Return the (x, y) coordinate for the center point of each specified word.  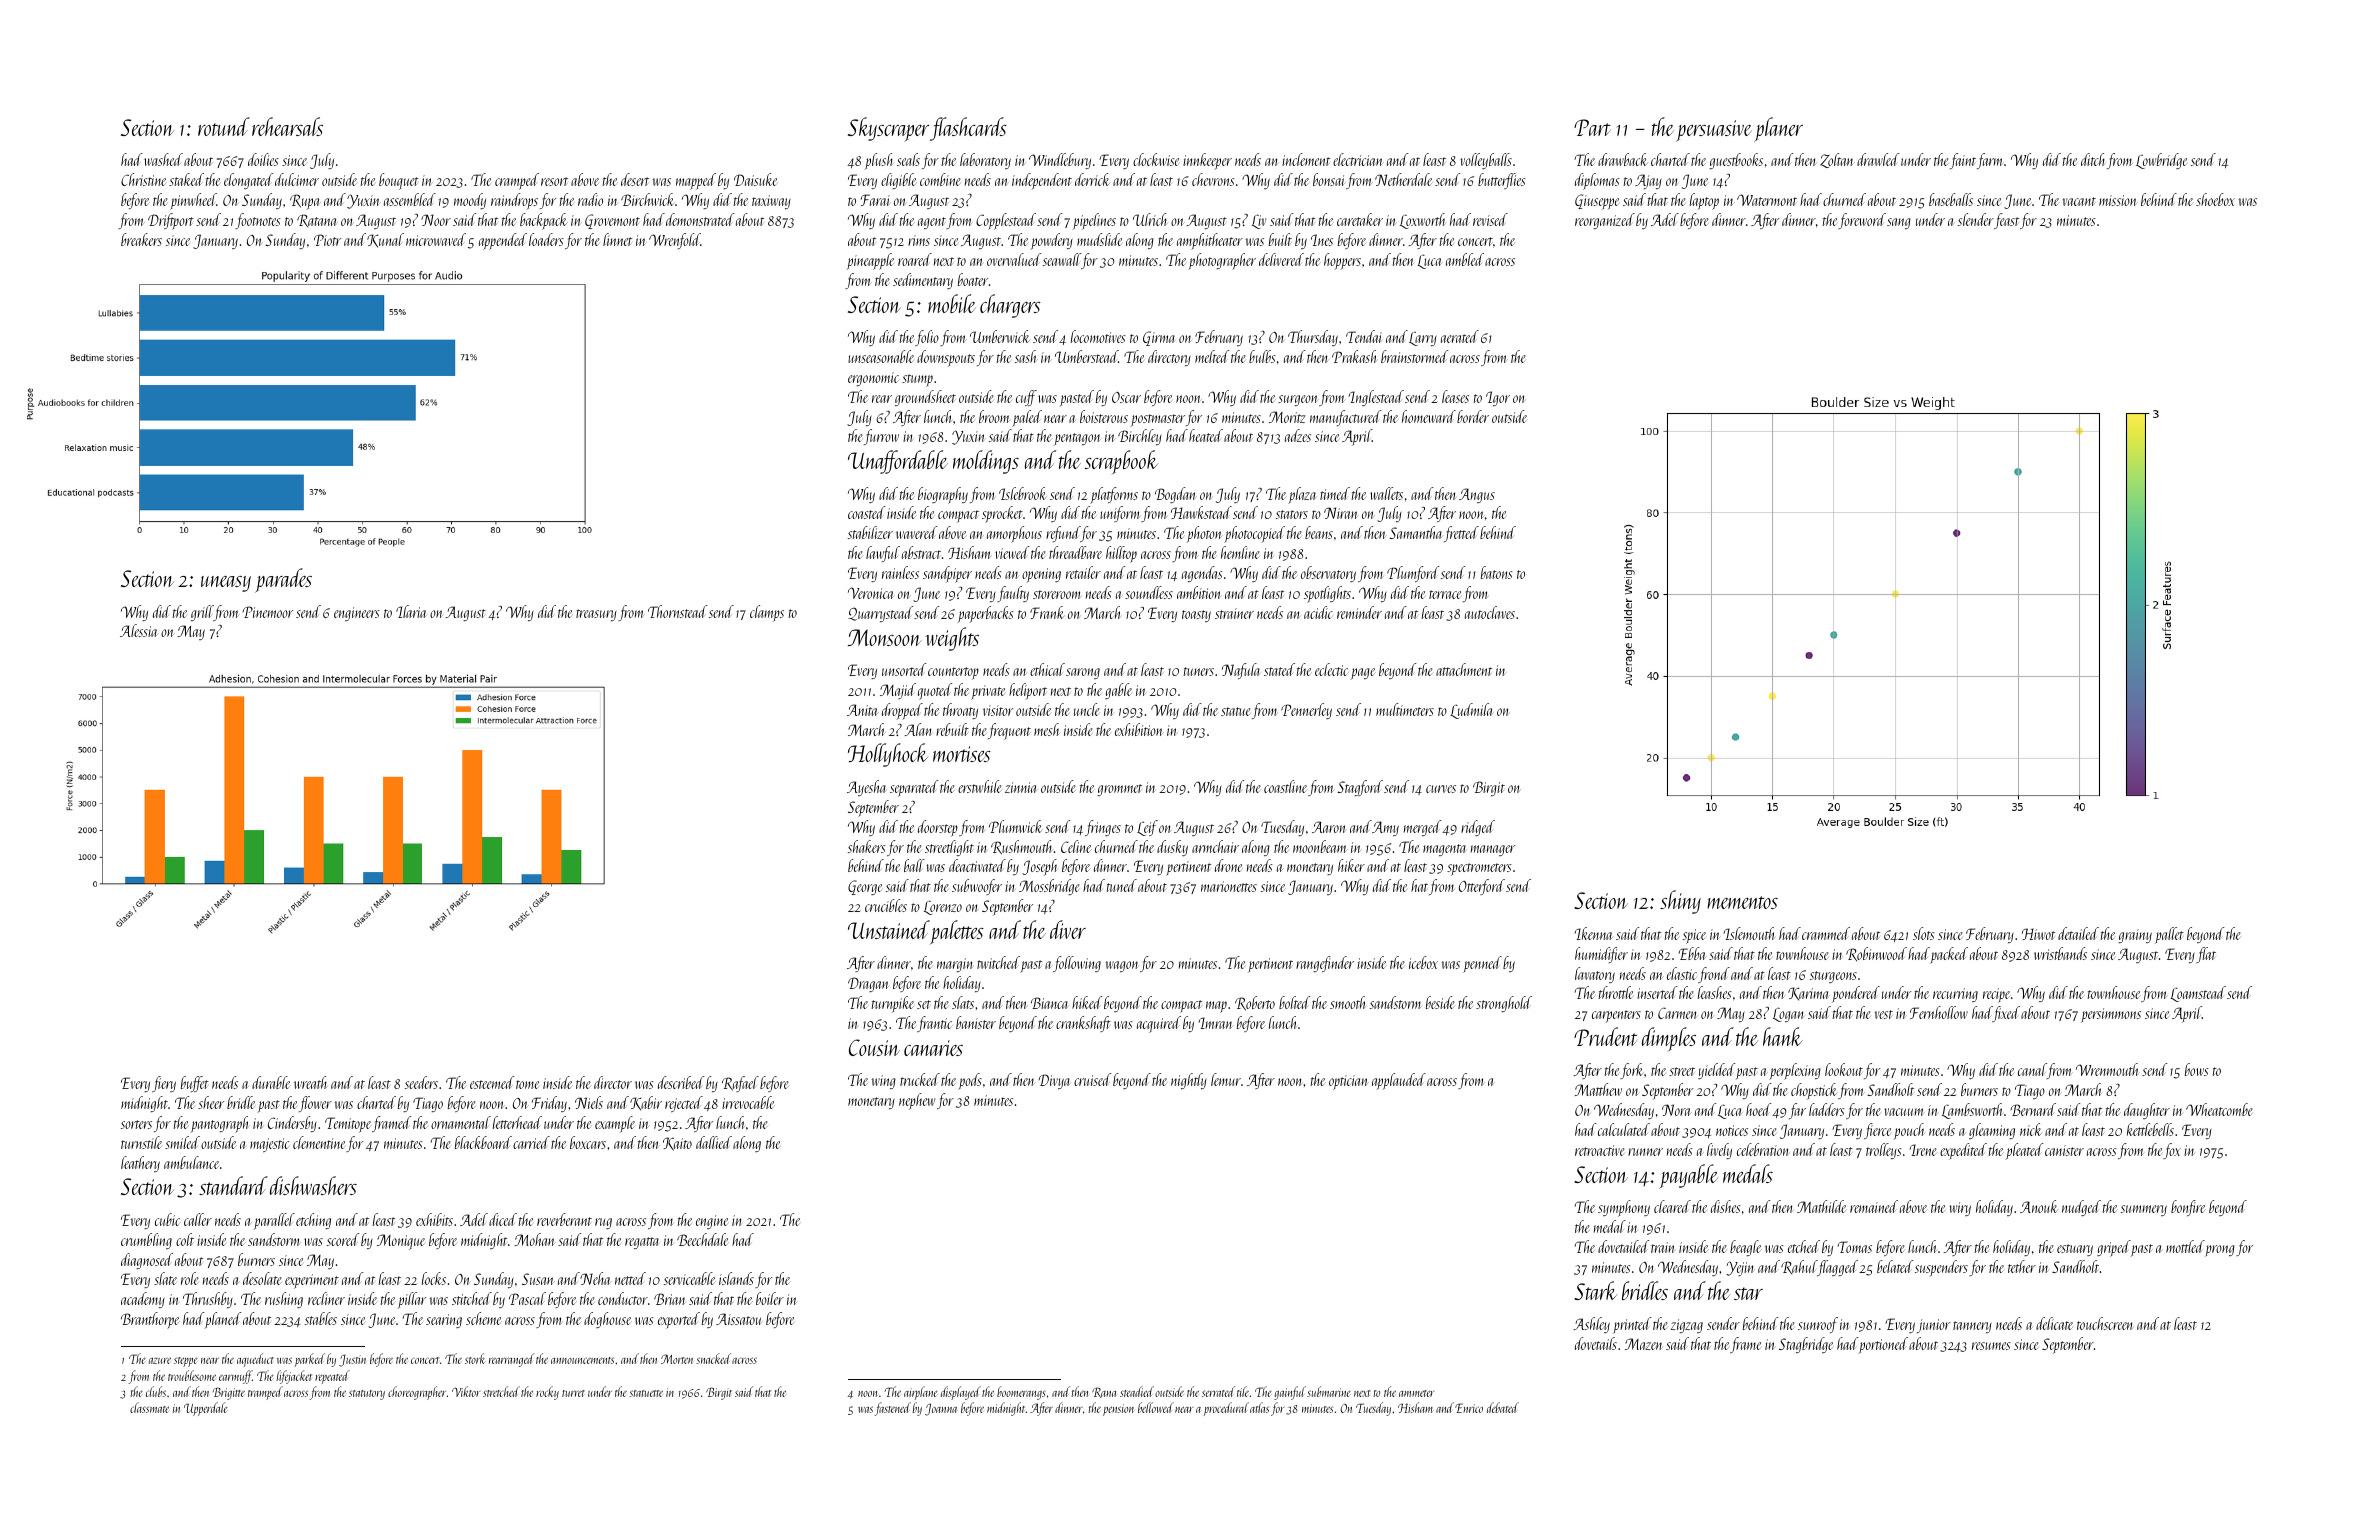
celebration (1763, 1149)
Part (1592, 127)
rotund (224, 126)
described (681, 1082)
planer (1778, 129)
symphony (1624, 1208)
